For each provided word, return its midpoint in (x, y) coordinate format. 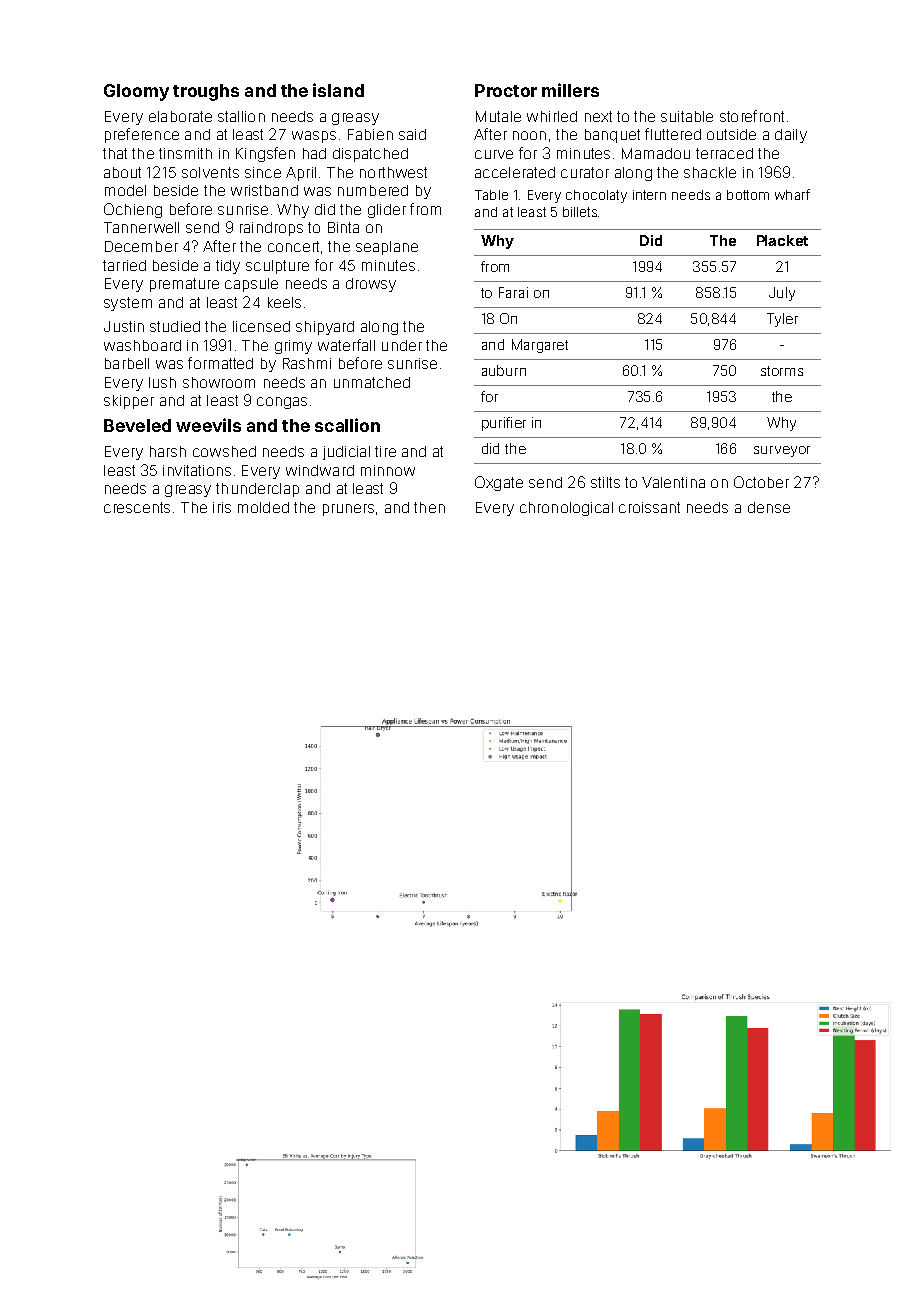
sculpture (277, 267)
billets (580, 212)
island (338, 90)
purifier (504, 424)
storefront (752, 116)
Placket (782, 240)
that (115, 153)
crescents (137, 507)
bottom (748, 195)
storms (782, 371)
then (429, 507)
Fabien (370, 134)
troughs (206, 92)
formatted (220, 363)
